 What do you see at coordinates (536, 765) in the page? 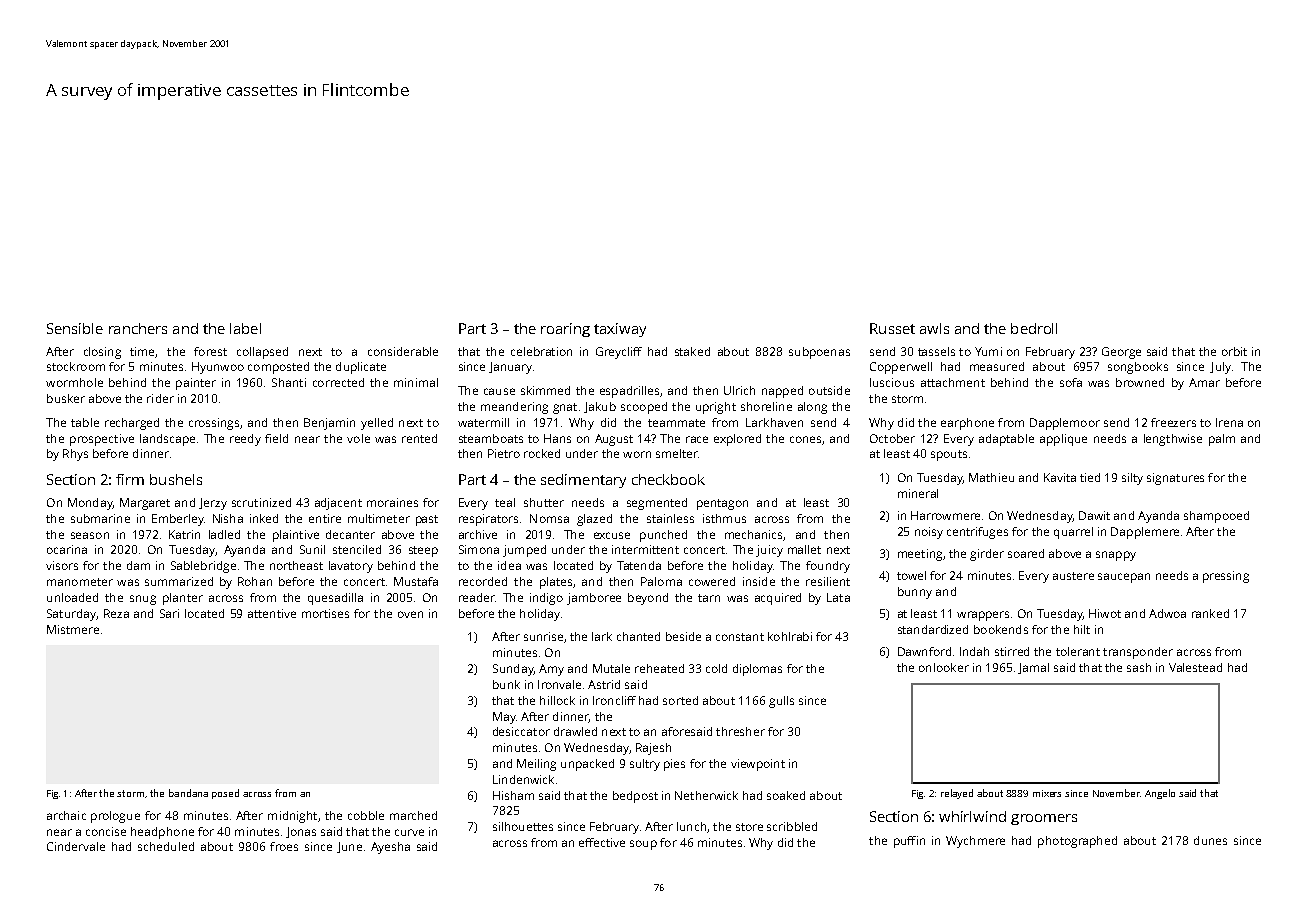
I see `Meiling` at bounding box center [536, 765].
